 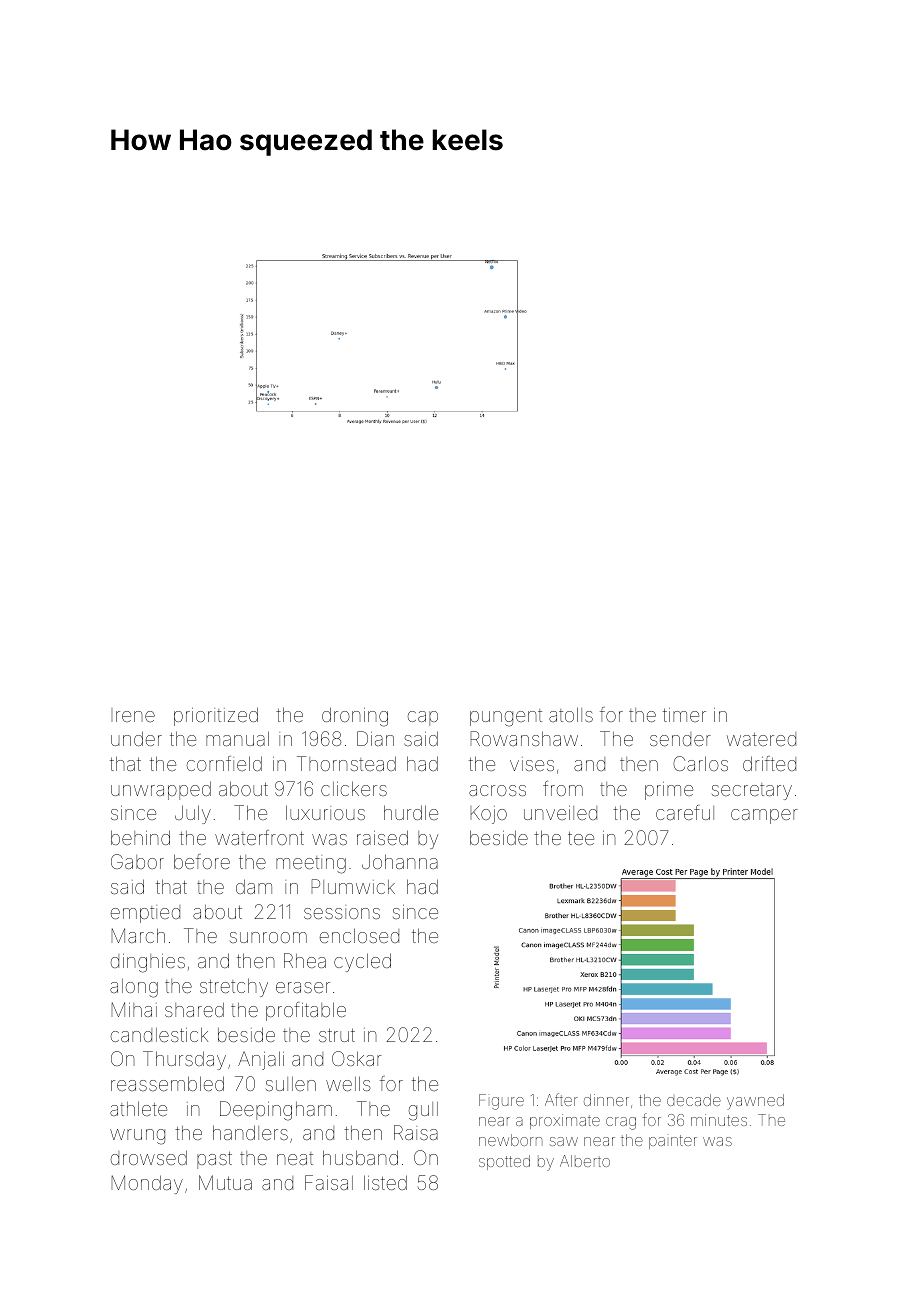 What do you see at coordinates (755, 1102) in the image?
I see `yawned` at bounding box center [755, 1102].
